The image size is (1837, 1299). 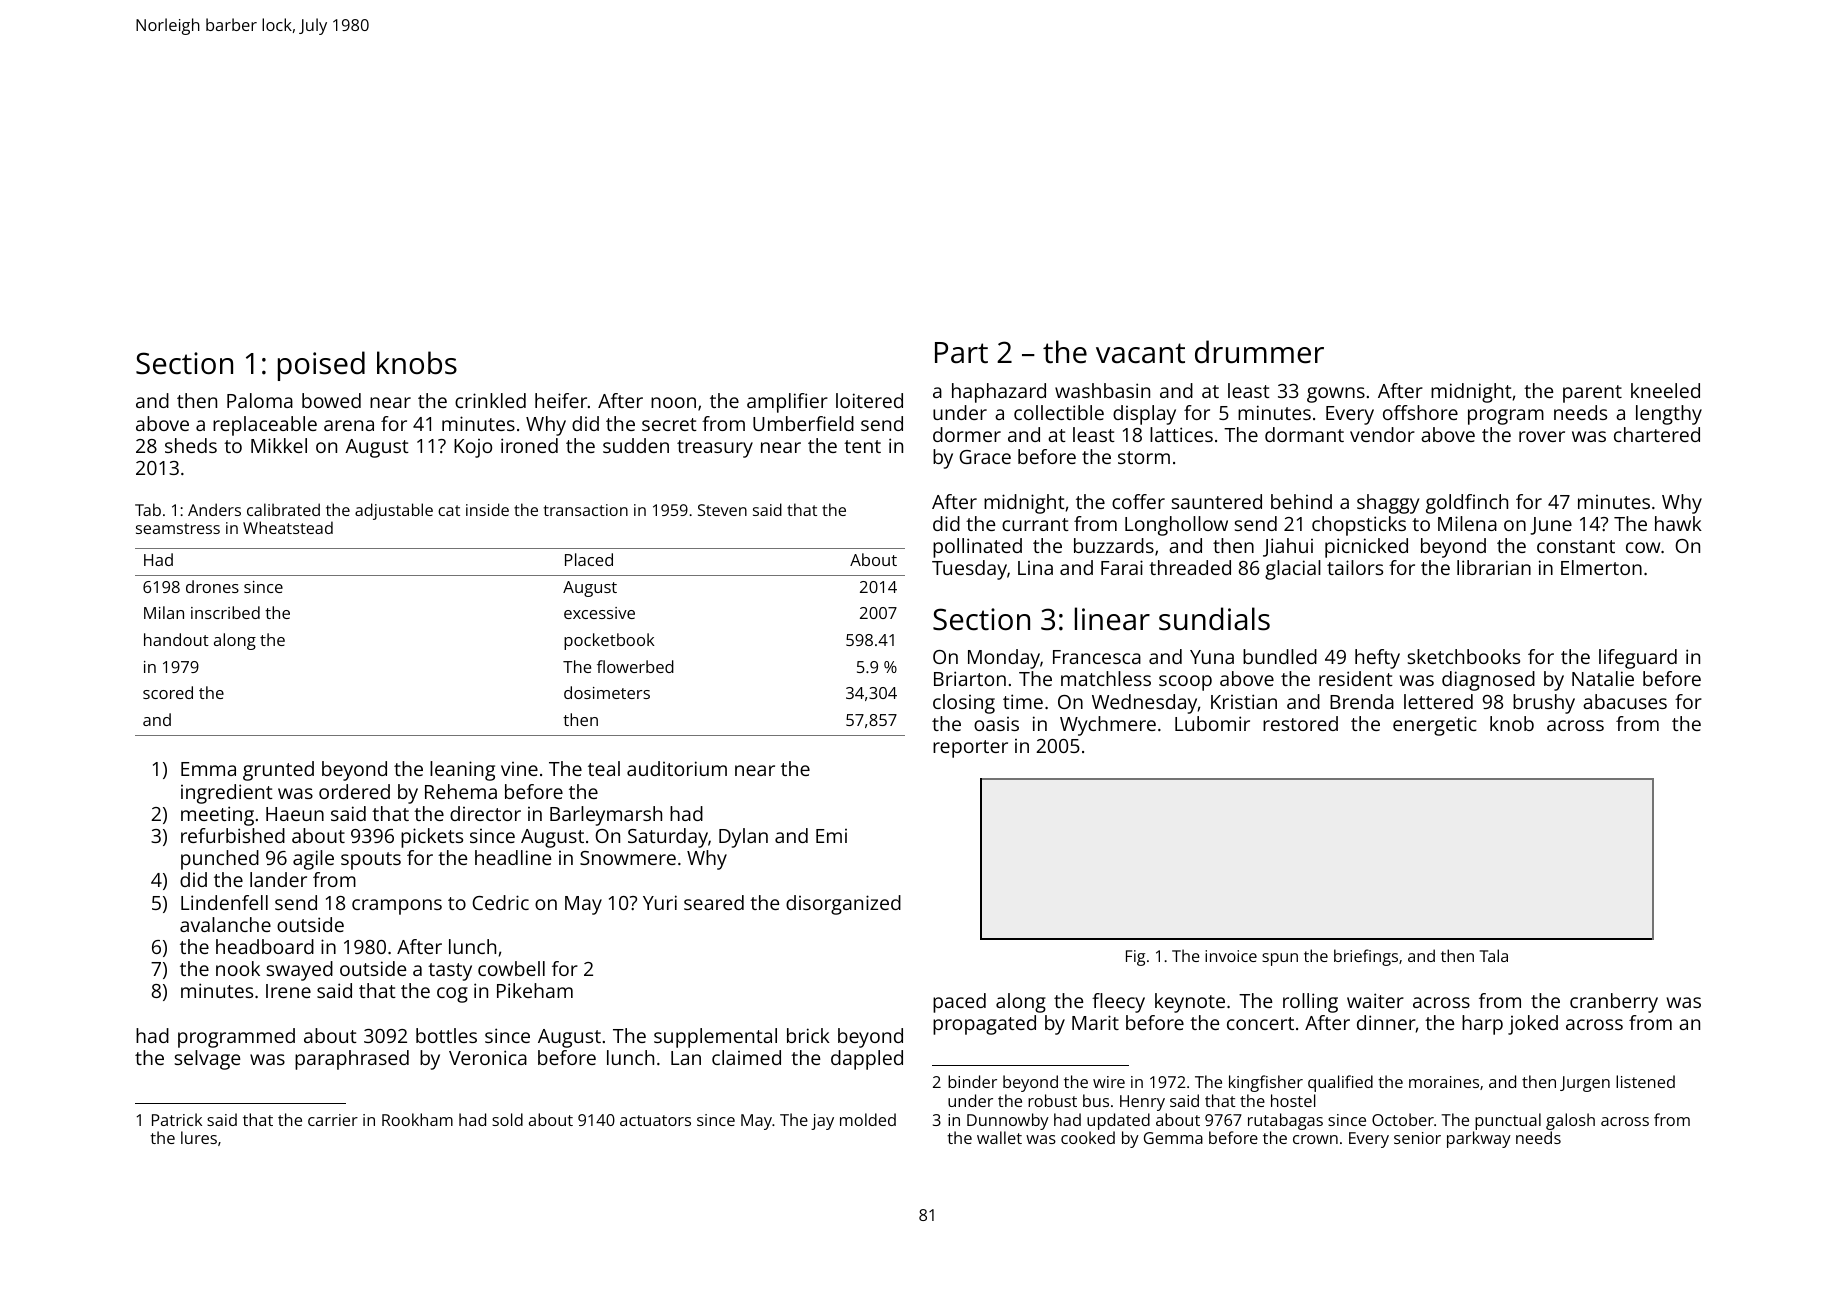 I want to click on collectible, so click(x=1059, y=412).
